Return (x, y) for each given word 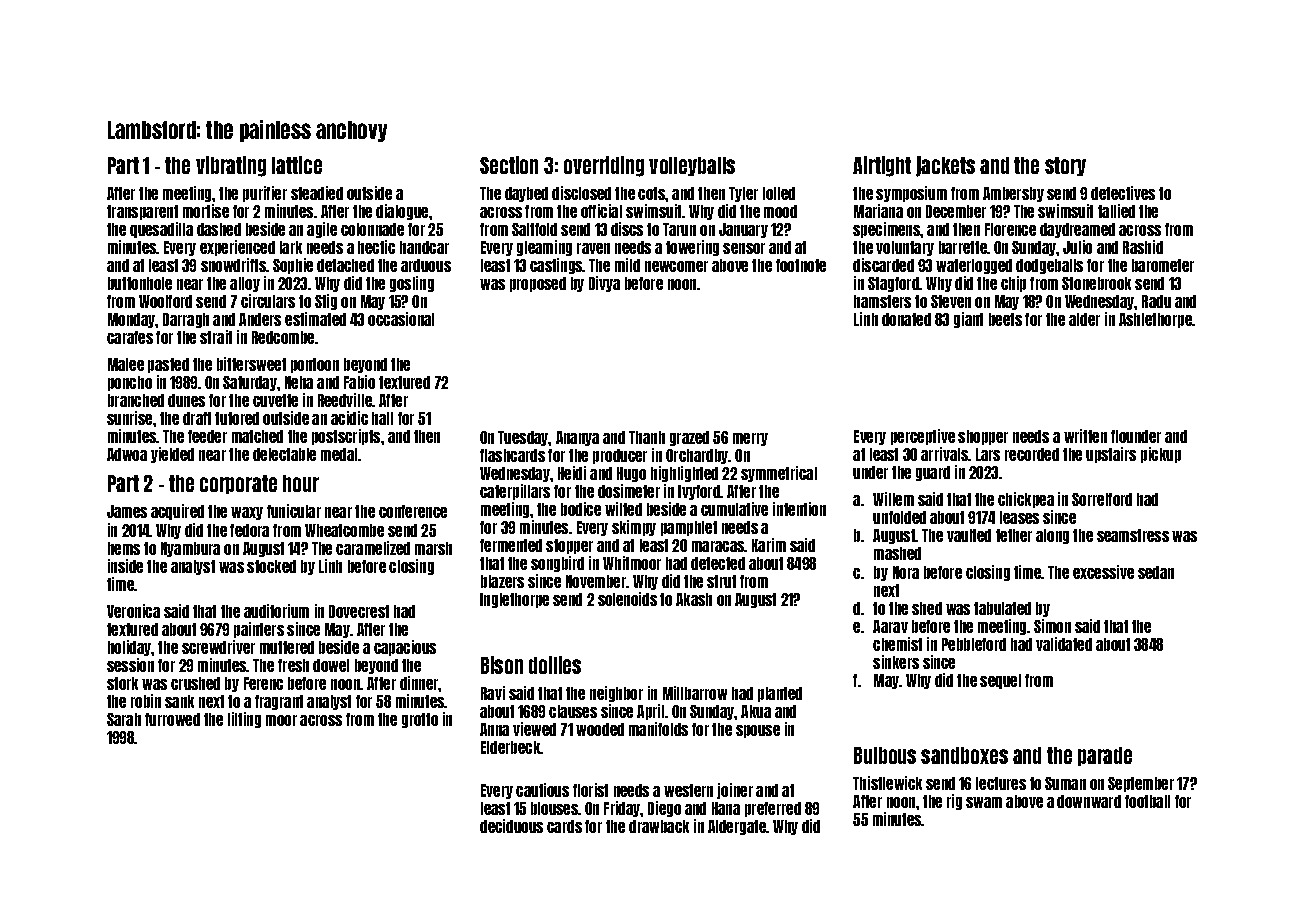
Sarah (124, 719)
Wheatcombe (344, 530)
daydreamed (1077, 230)
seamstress (1133, 535)
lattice (297, 165)
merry (750, 439)
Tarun (679, 229)
